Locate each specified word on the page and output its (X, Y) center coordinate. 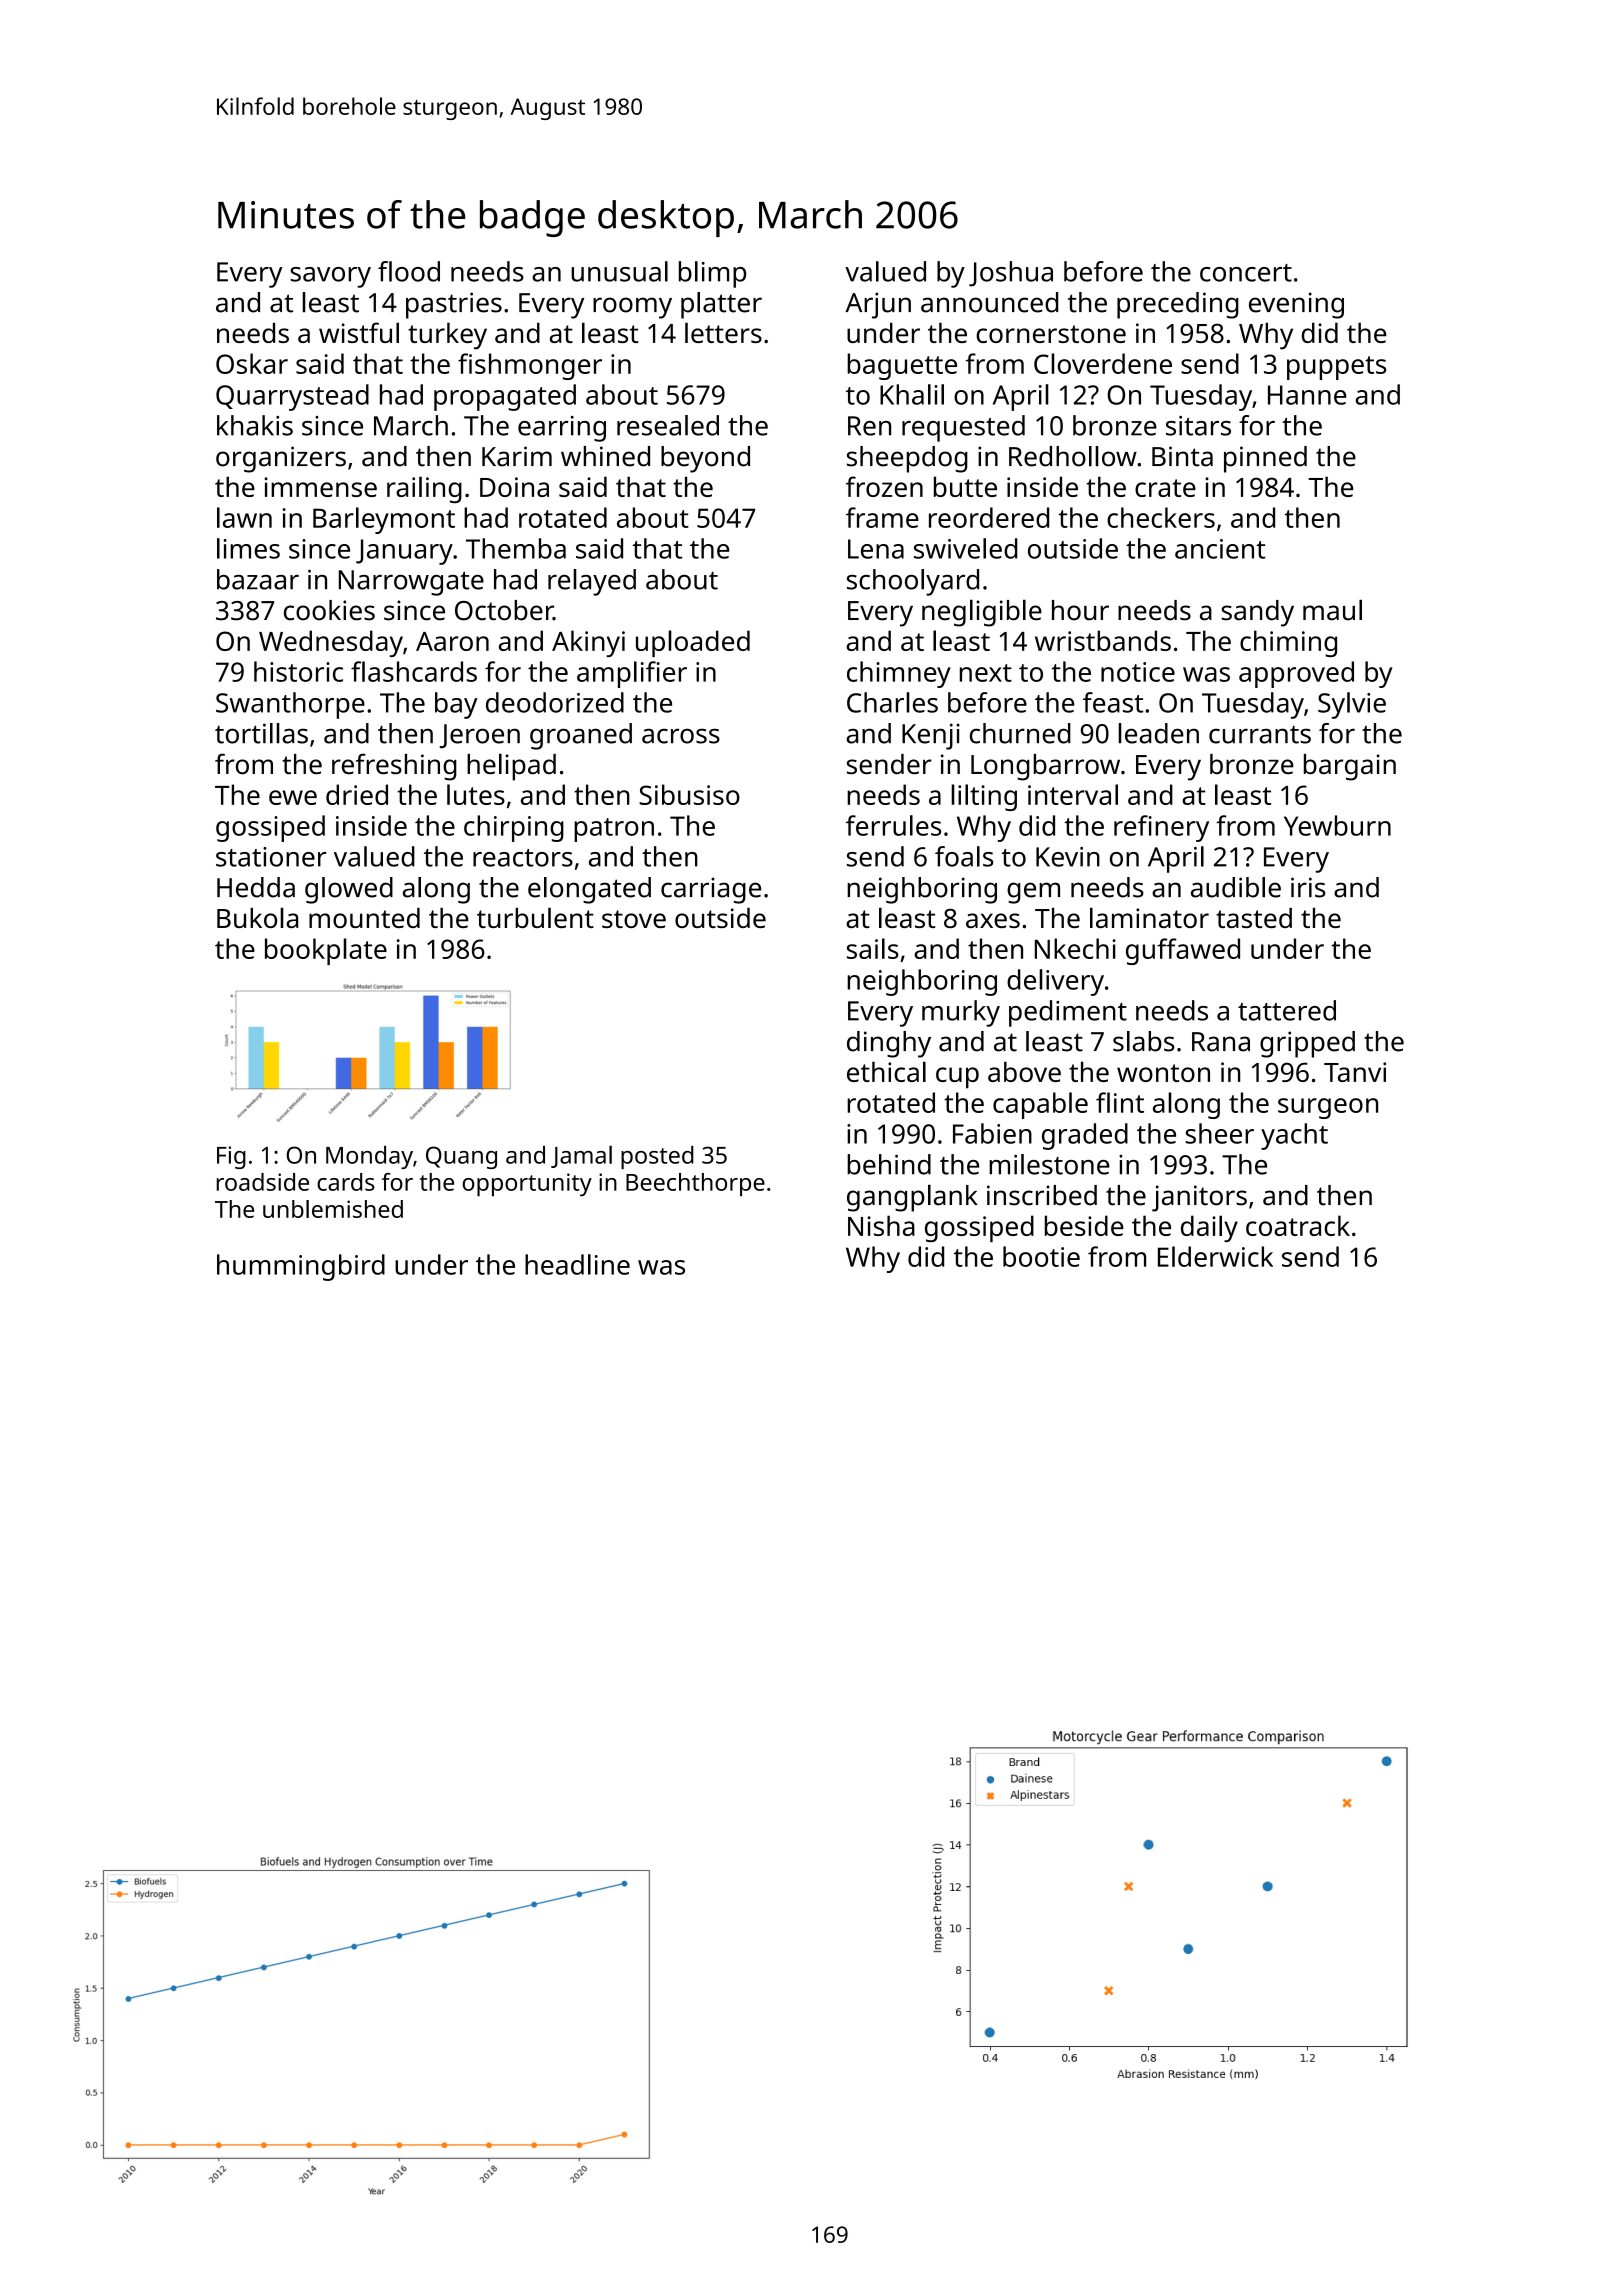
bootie (1041, 1256)
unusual (619, 271)
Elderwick (1215, 1256)
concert (1246, 273)
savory (330, 277)
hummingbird (301, 1267)
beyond (705, 459)
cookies (329, 610)
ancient (1220, 549)
